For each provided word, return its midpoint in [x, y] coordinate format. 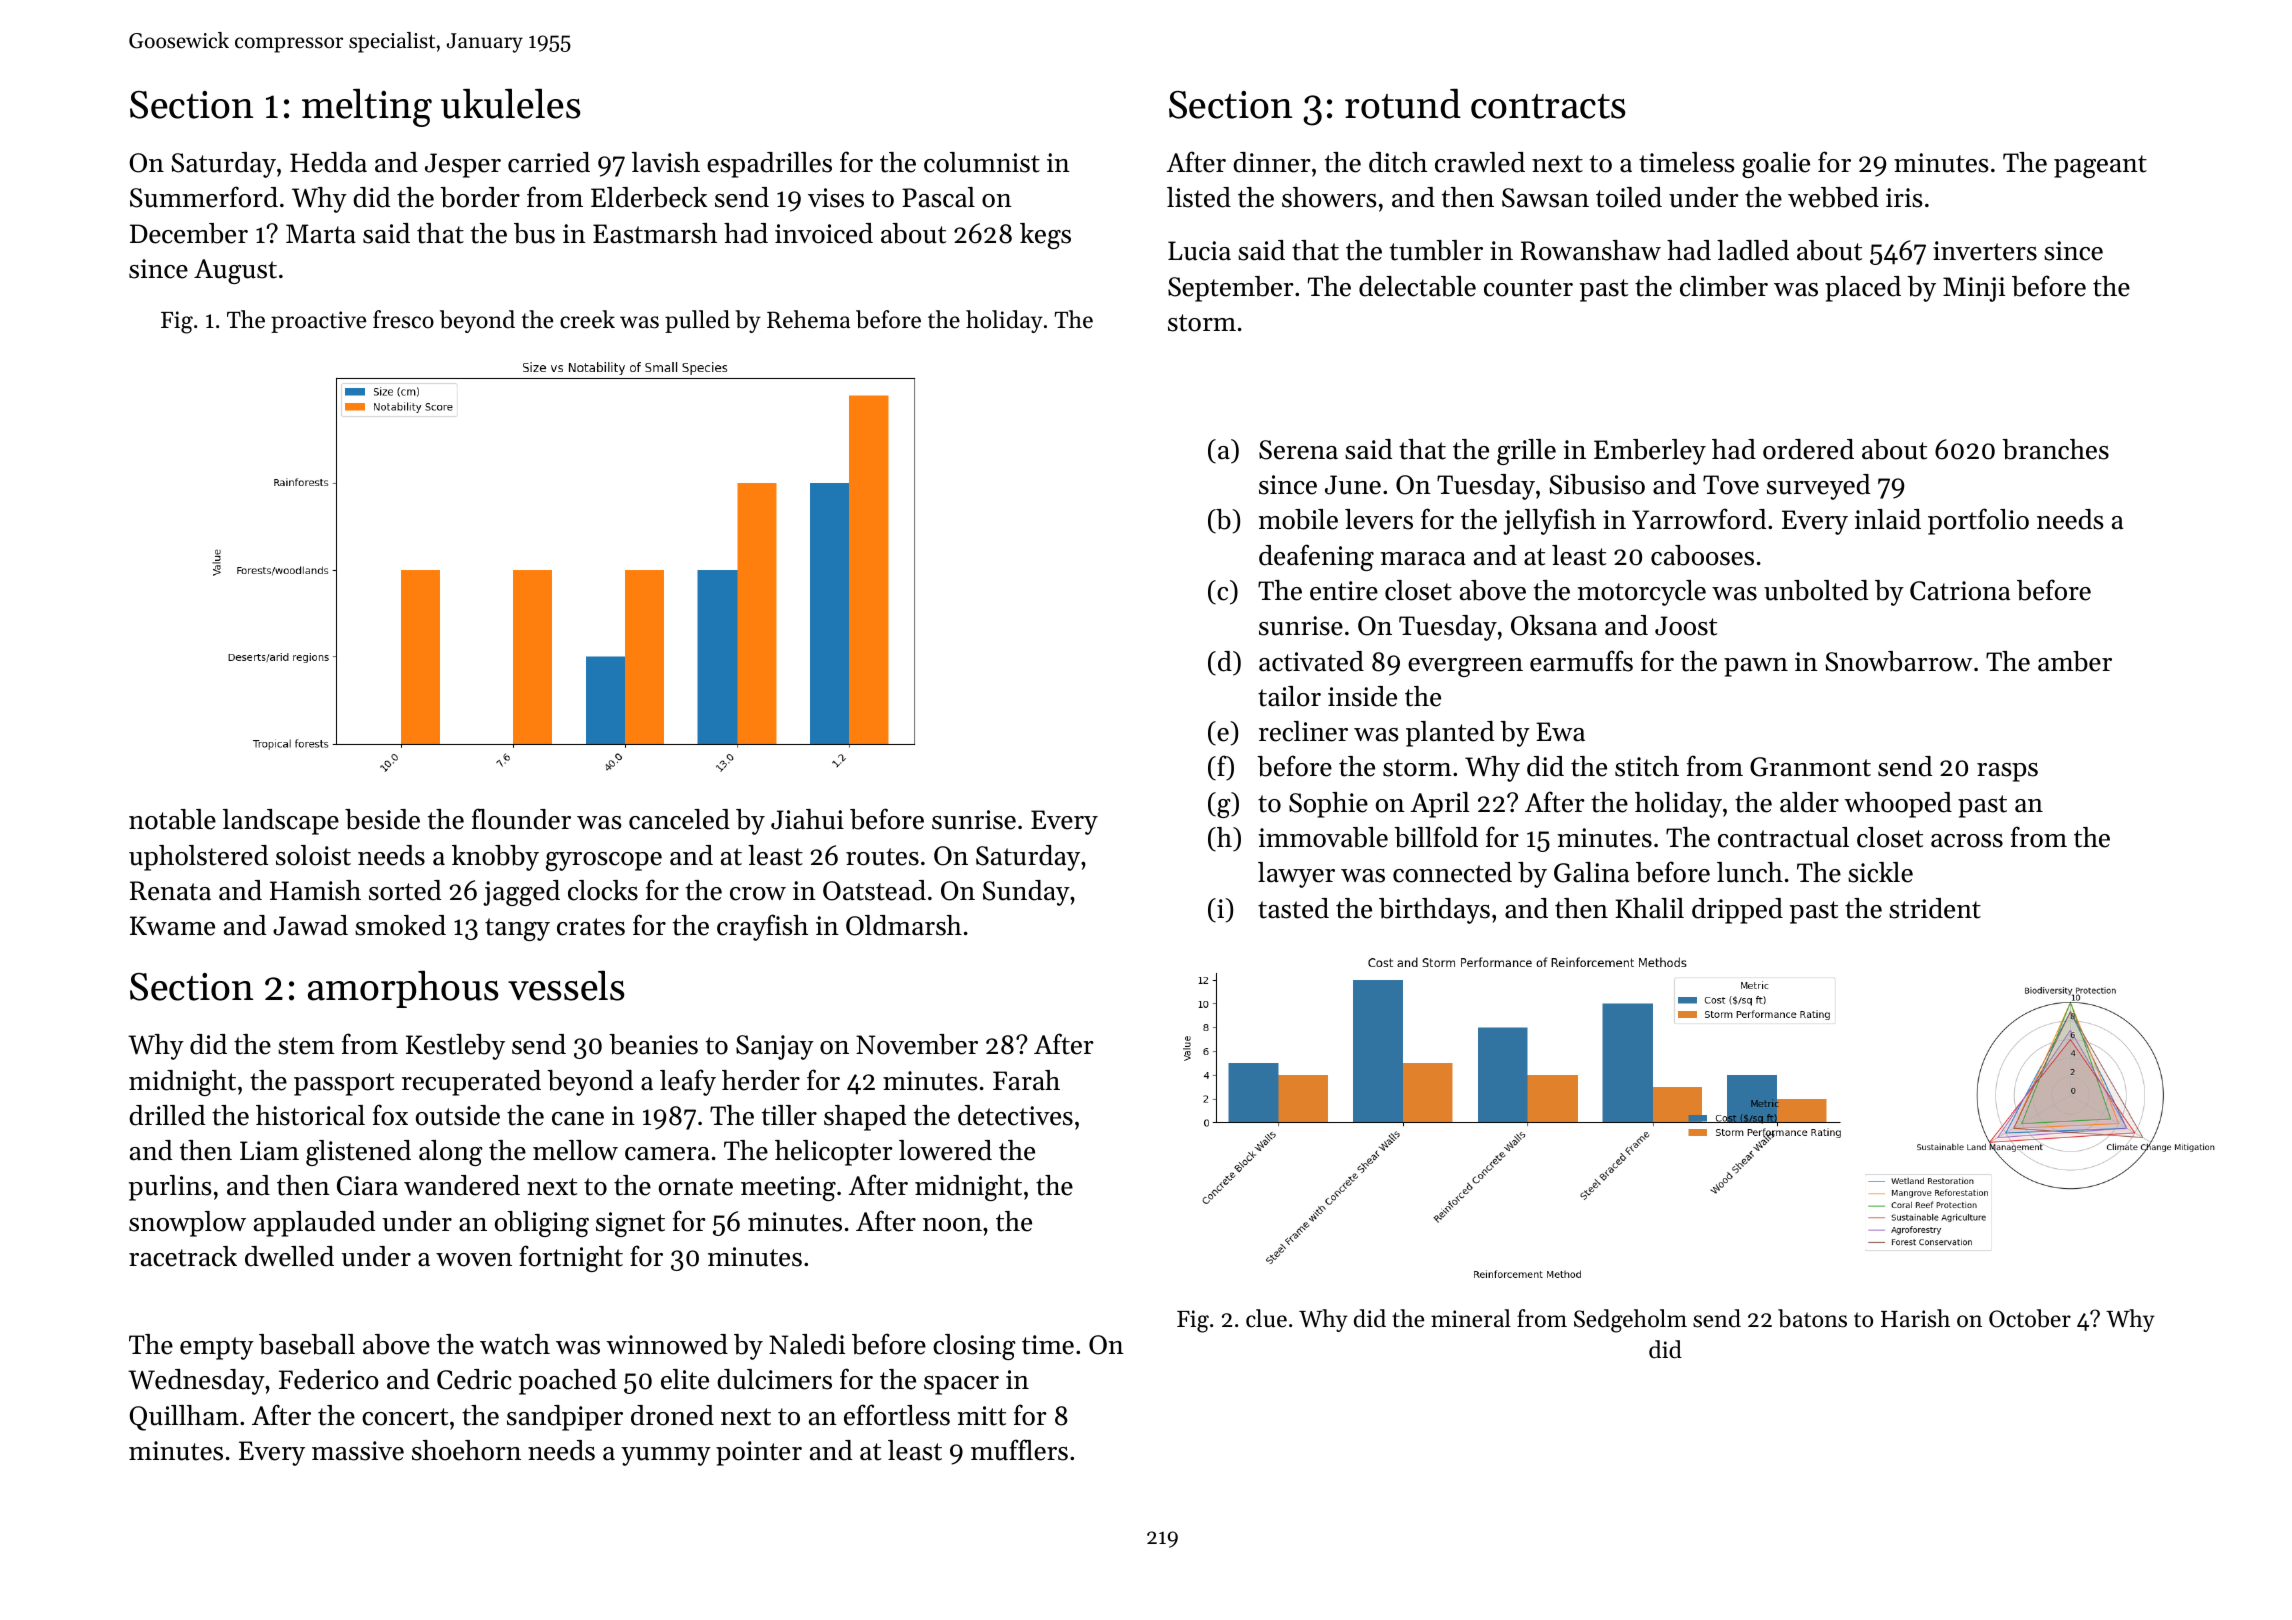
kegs [1045, 236]
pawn [1756, 667]
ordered [1808, 449]
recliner [1303, 731]
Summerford [204, 197]
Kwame [172, 926]
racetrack [183, 1256]
